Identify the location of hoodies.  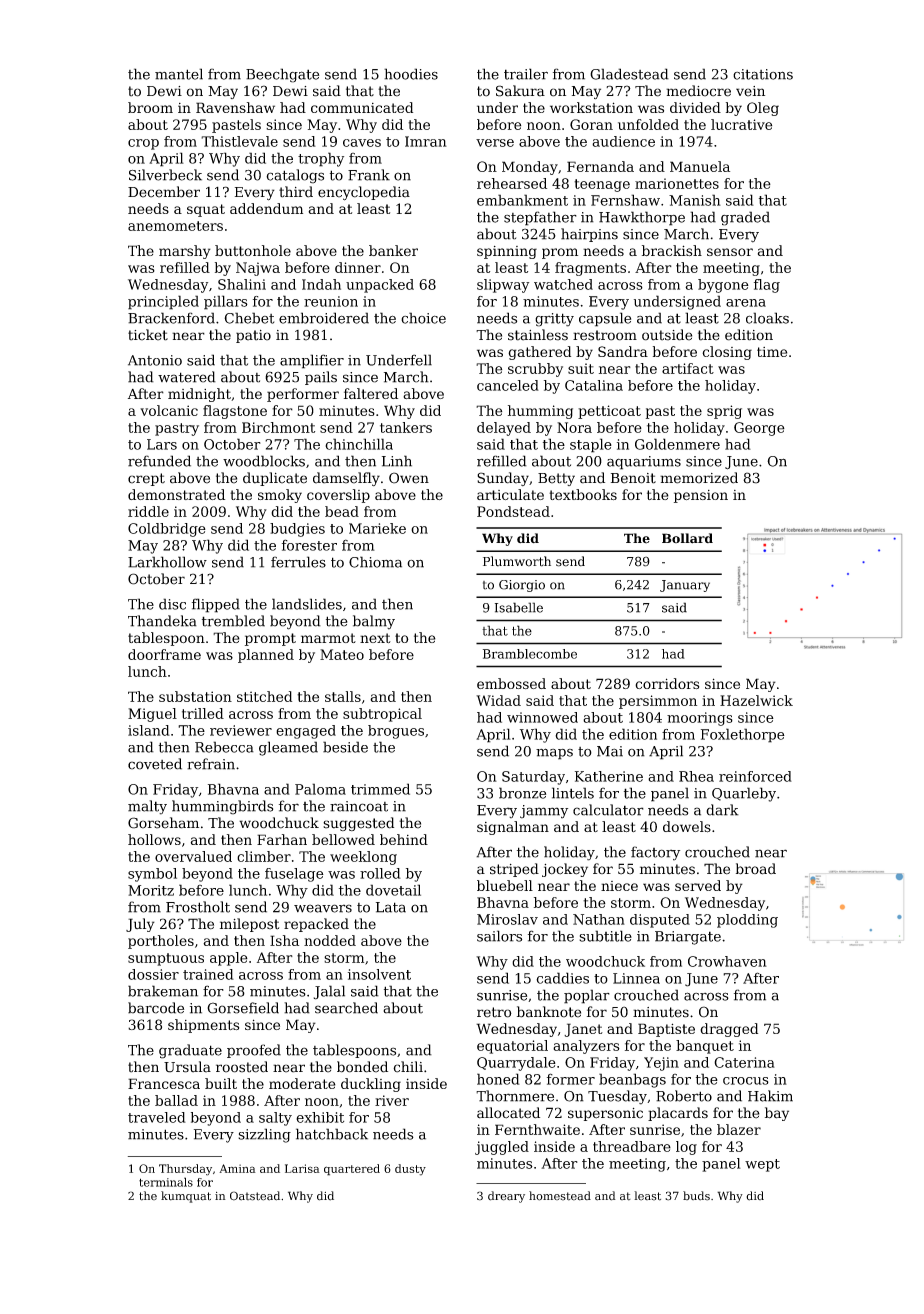
(411, 74).
